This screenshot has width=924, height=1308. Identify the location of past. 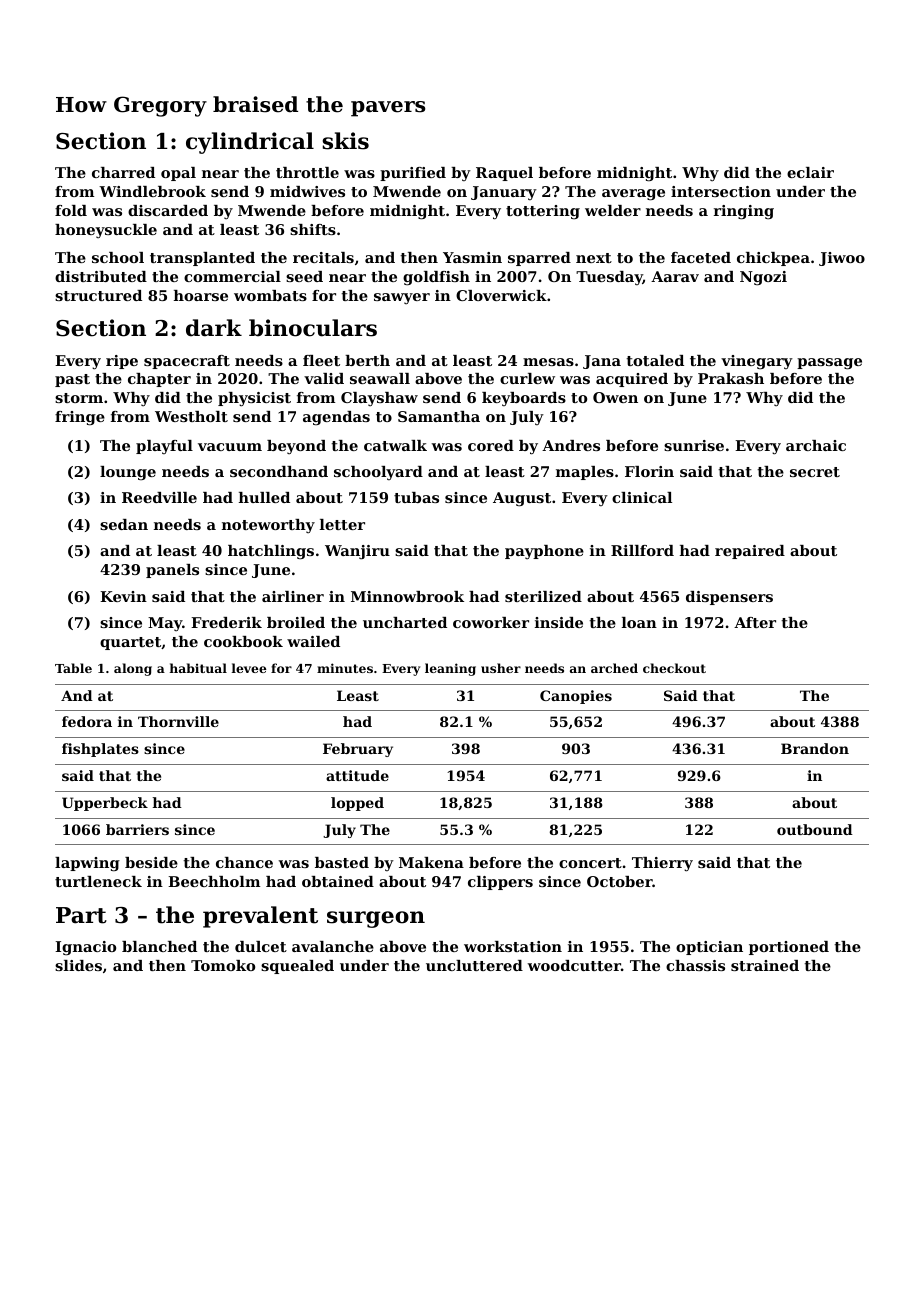
(72, 380).
